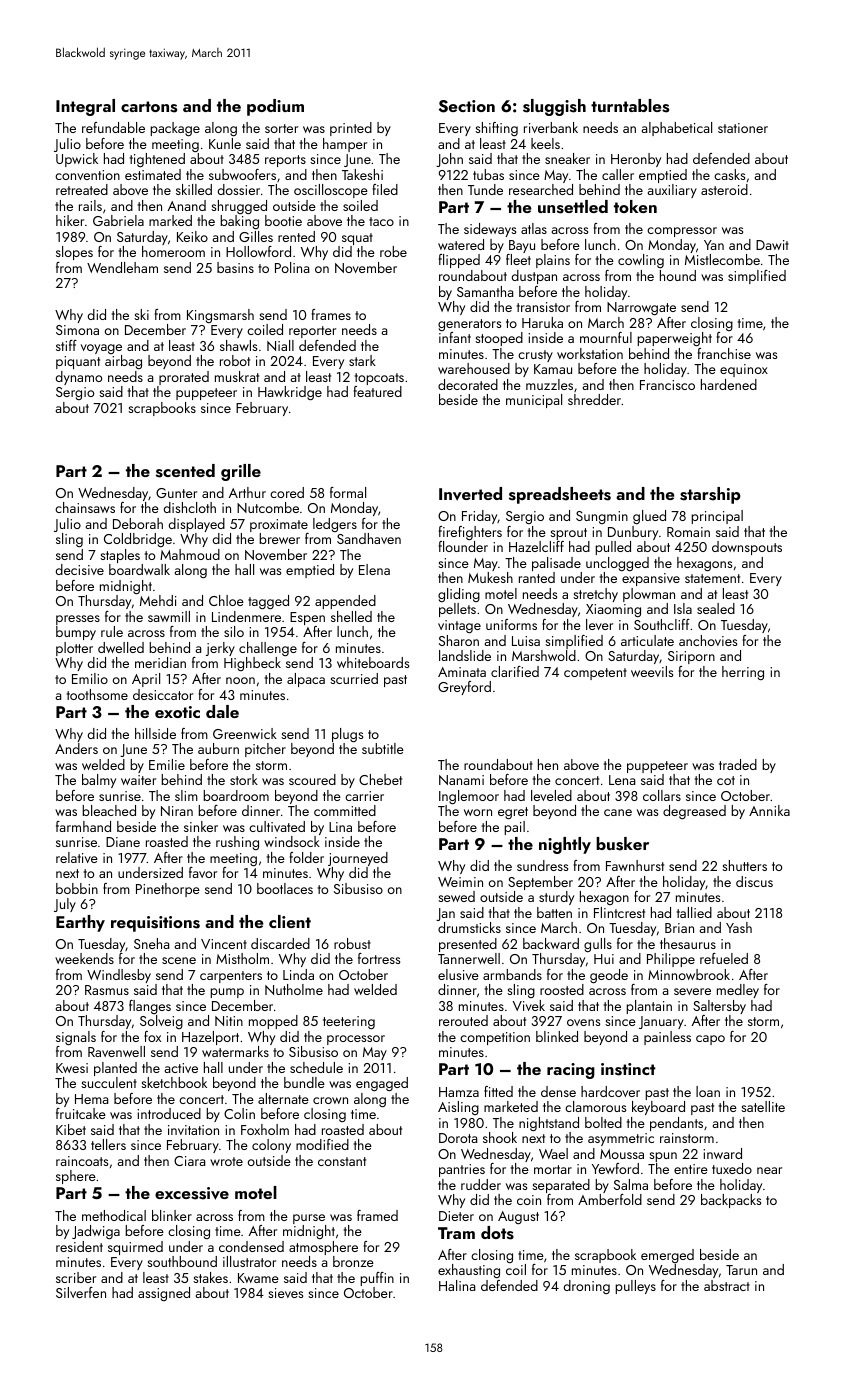 The height and width of the page is (1400, 849). What do you see at coordinates (495, 1038) in the page?
I see `competition` at bounding box center [495, 1038].
